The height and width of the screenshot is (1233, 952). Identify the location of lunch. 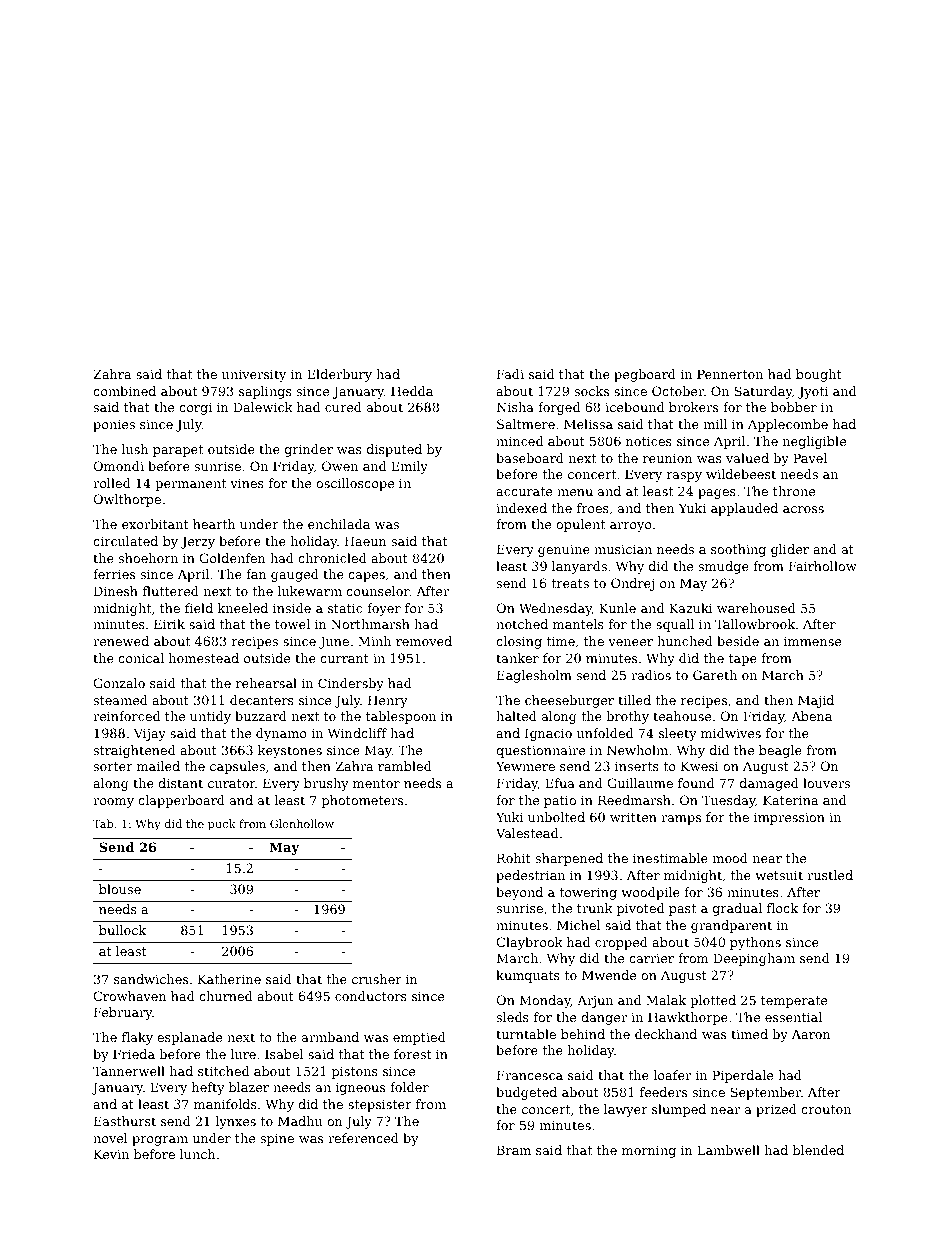
(198, 1154).
